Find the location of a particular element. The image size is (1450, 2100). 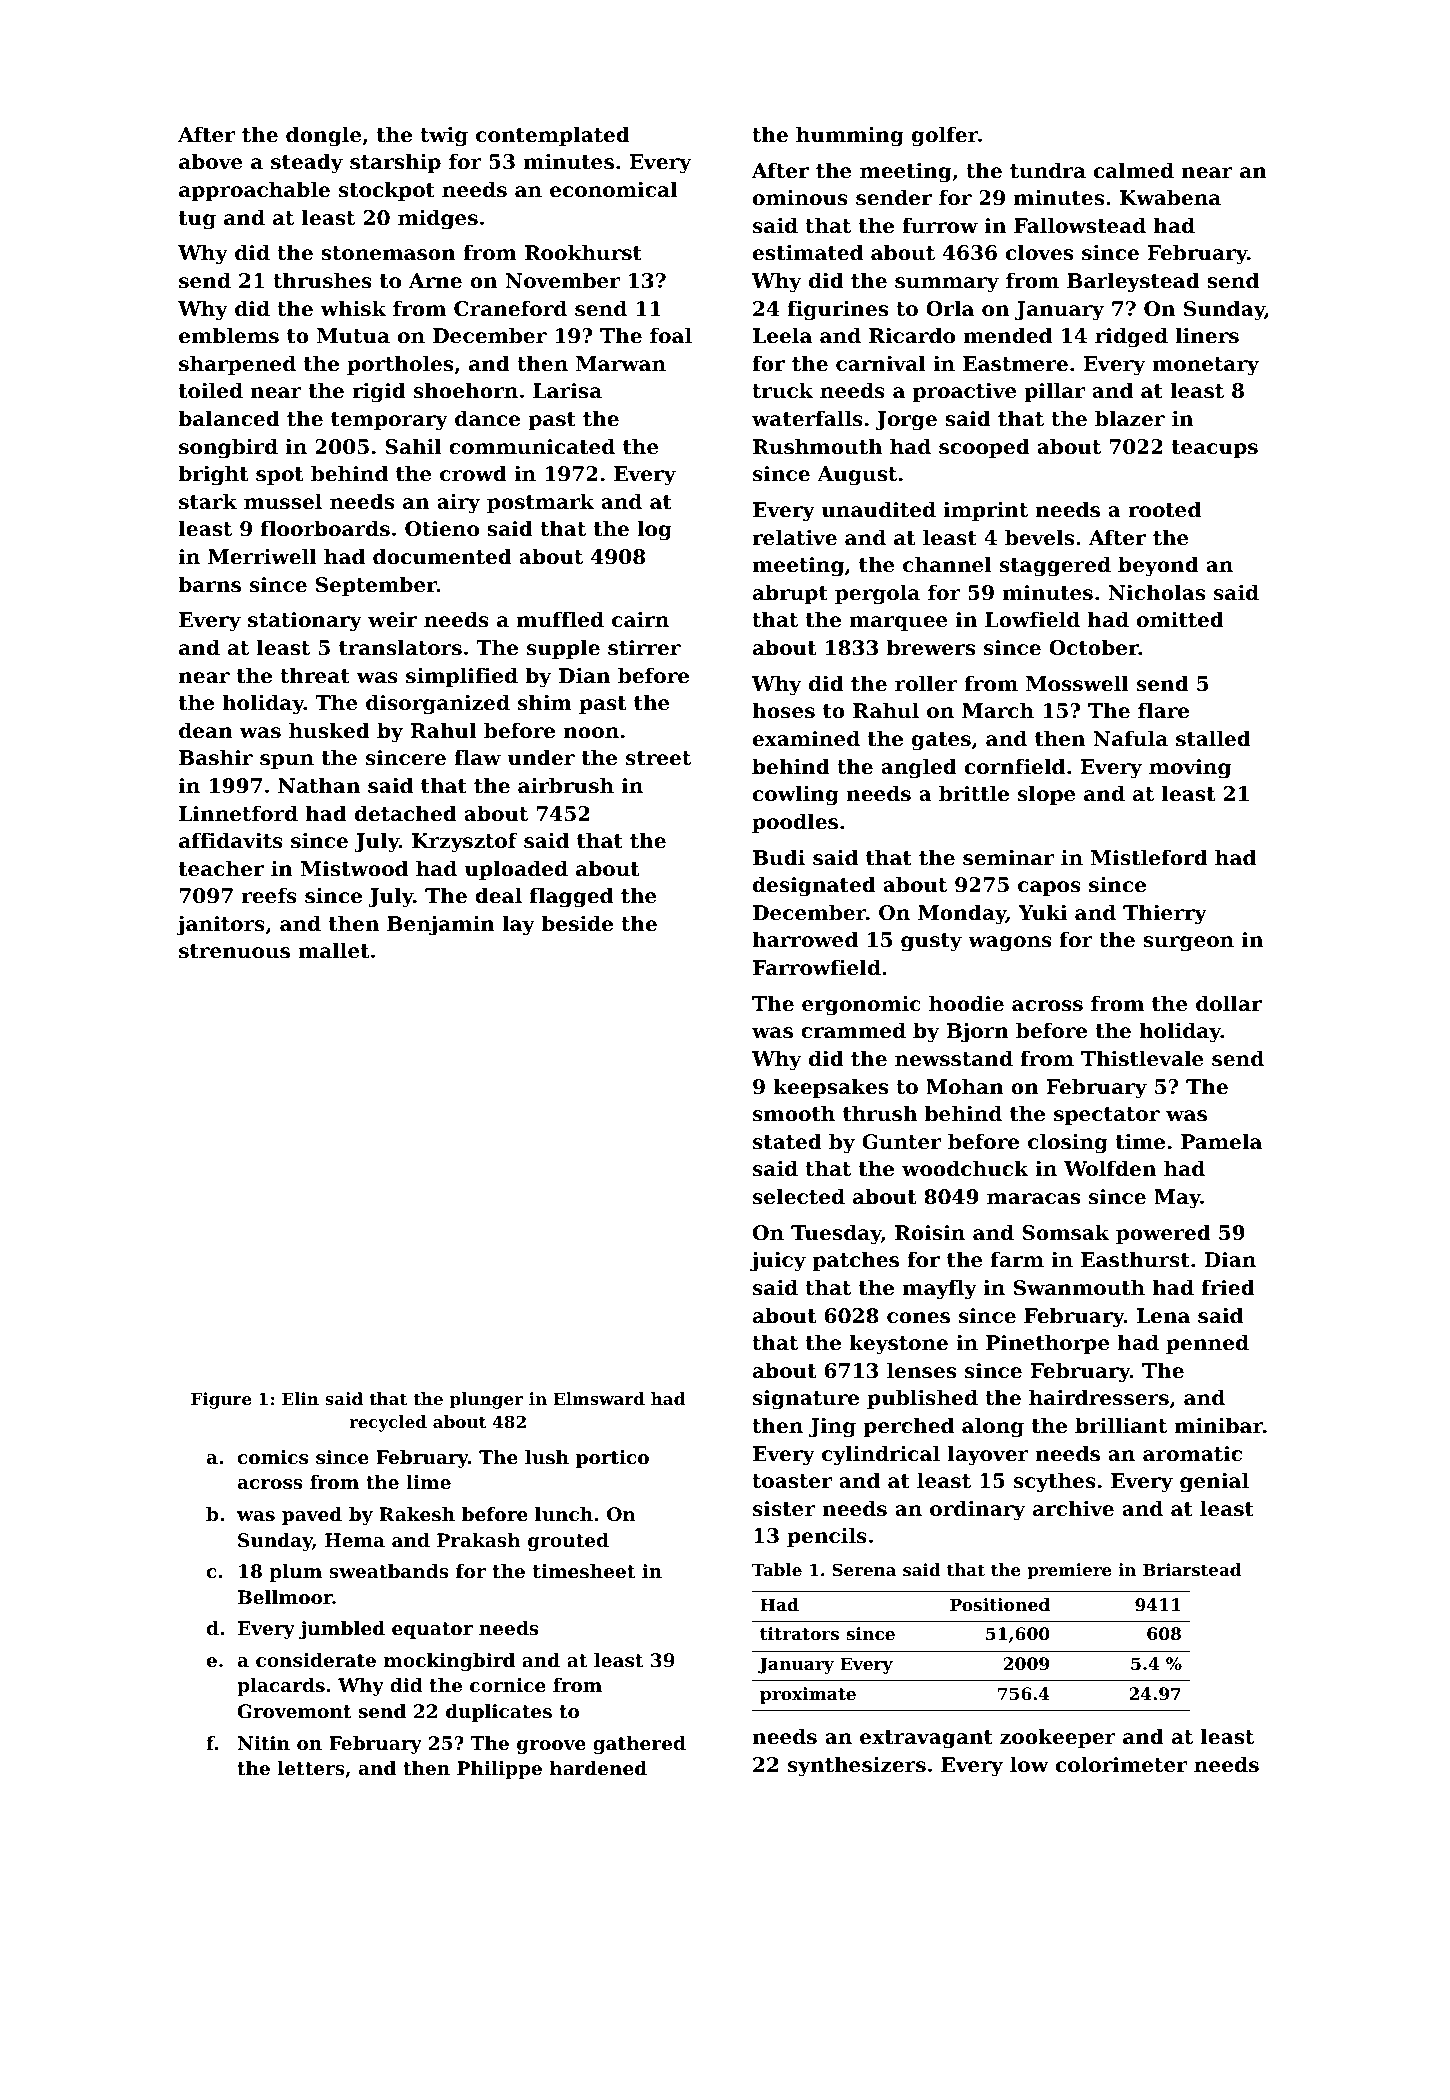

pillar is located at coordinates (1054, 392).
